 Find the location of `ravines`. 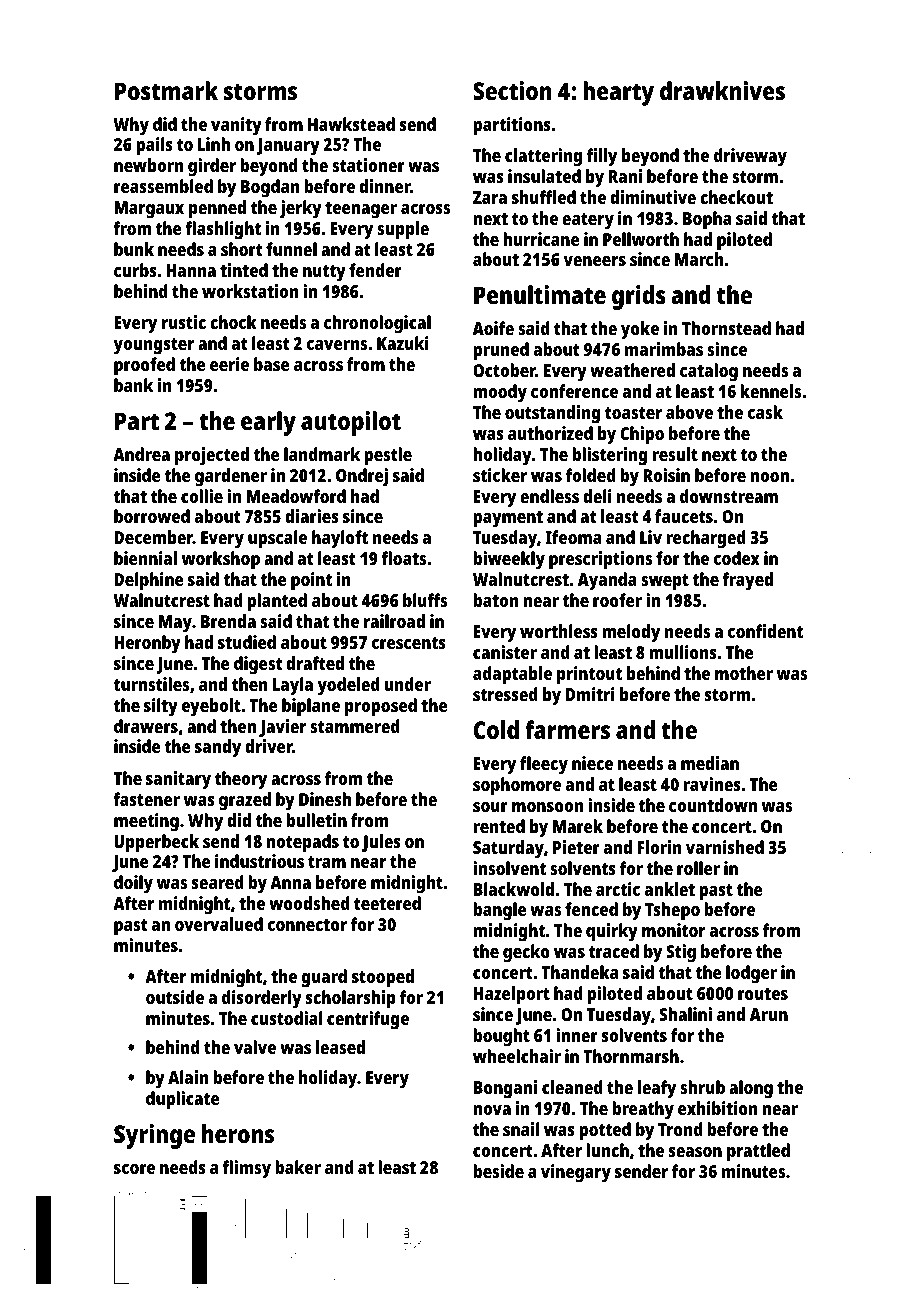

ravines is located at coordinates (712, 784).
